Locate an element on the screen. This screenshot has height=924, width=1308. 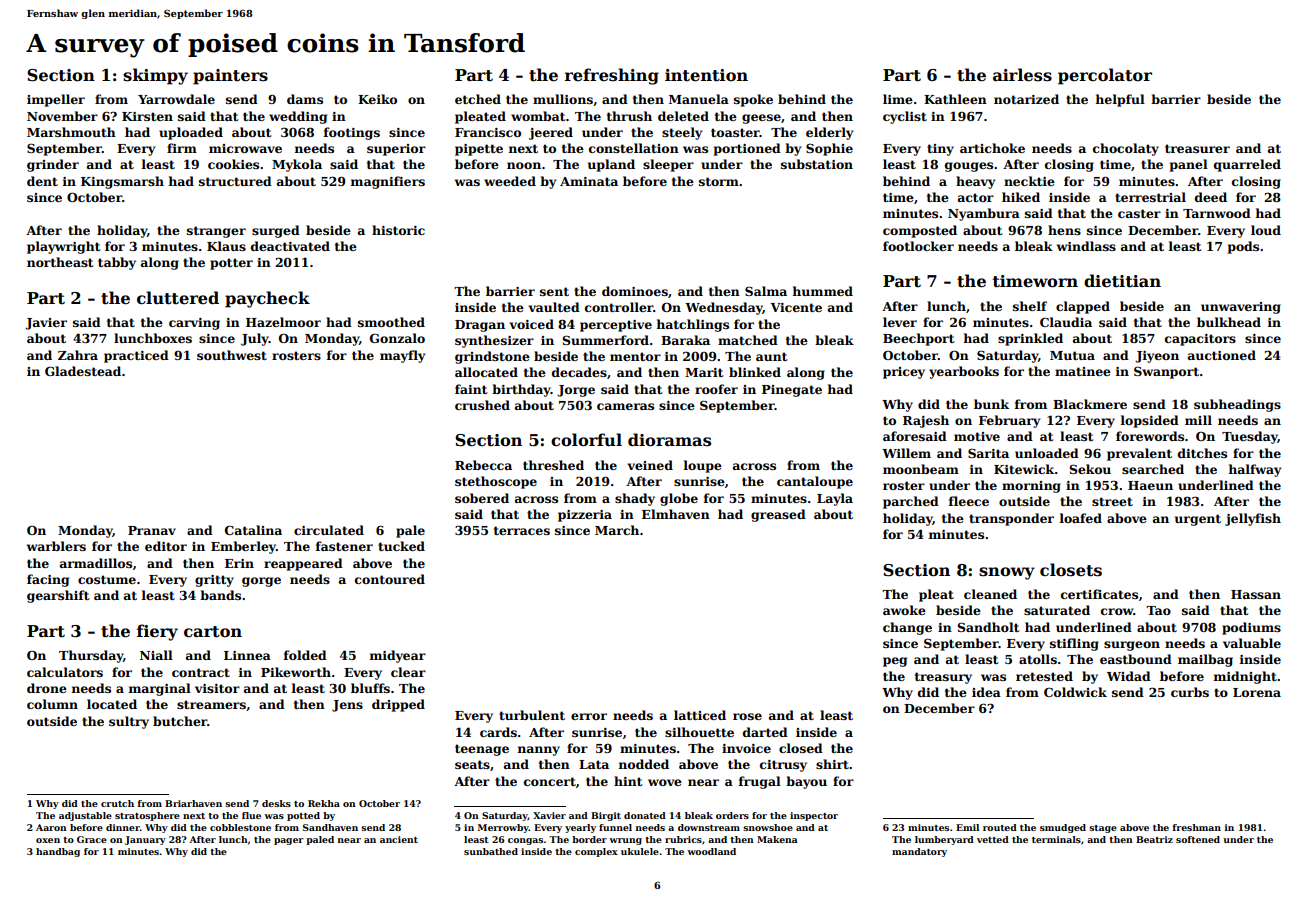
Sophie is located at coordinates (829, 149).
